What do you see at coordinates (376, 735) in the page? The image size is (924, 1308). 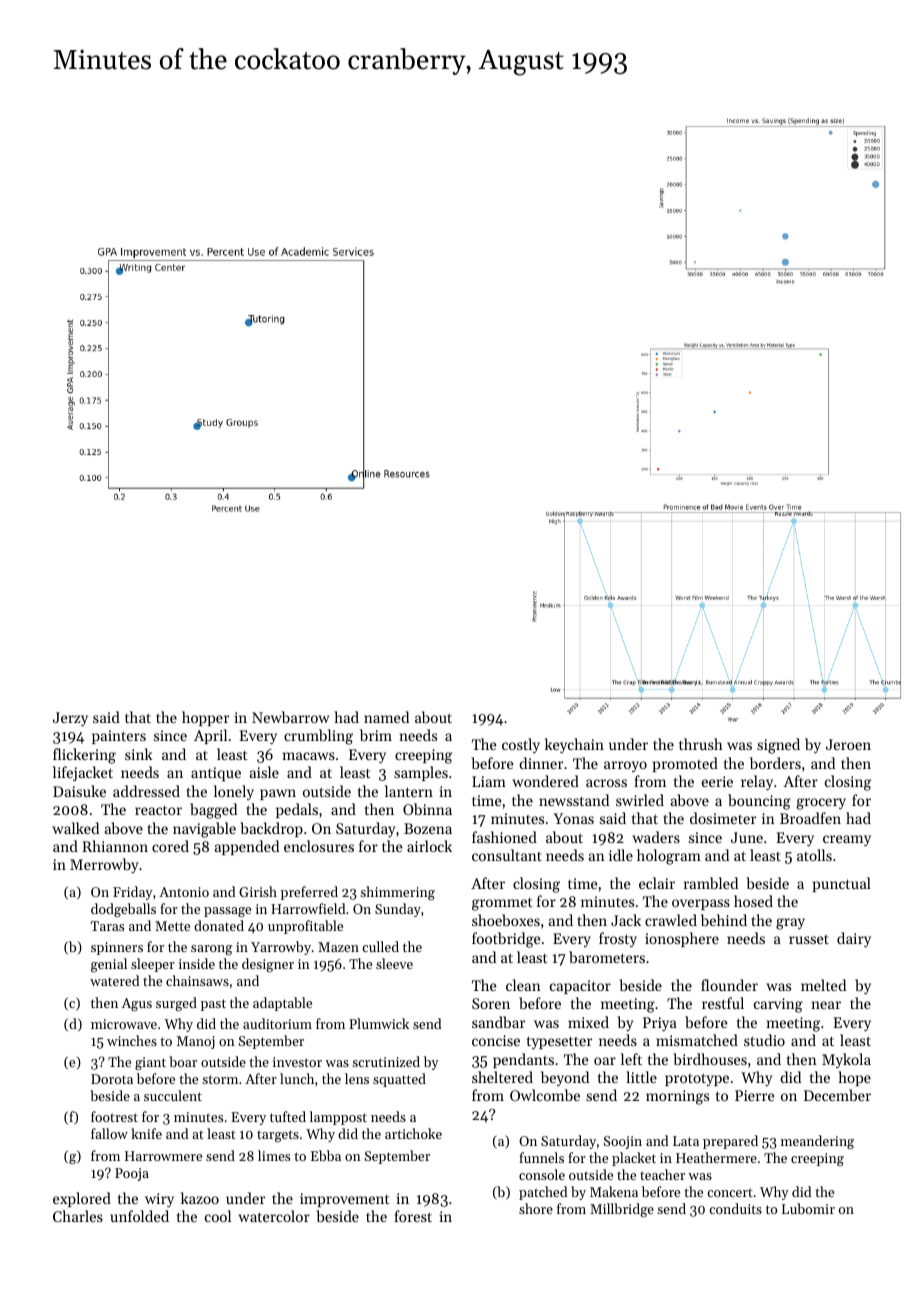 I see `brim` at bounding box center [376, 735].
